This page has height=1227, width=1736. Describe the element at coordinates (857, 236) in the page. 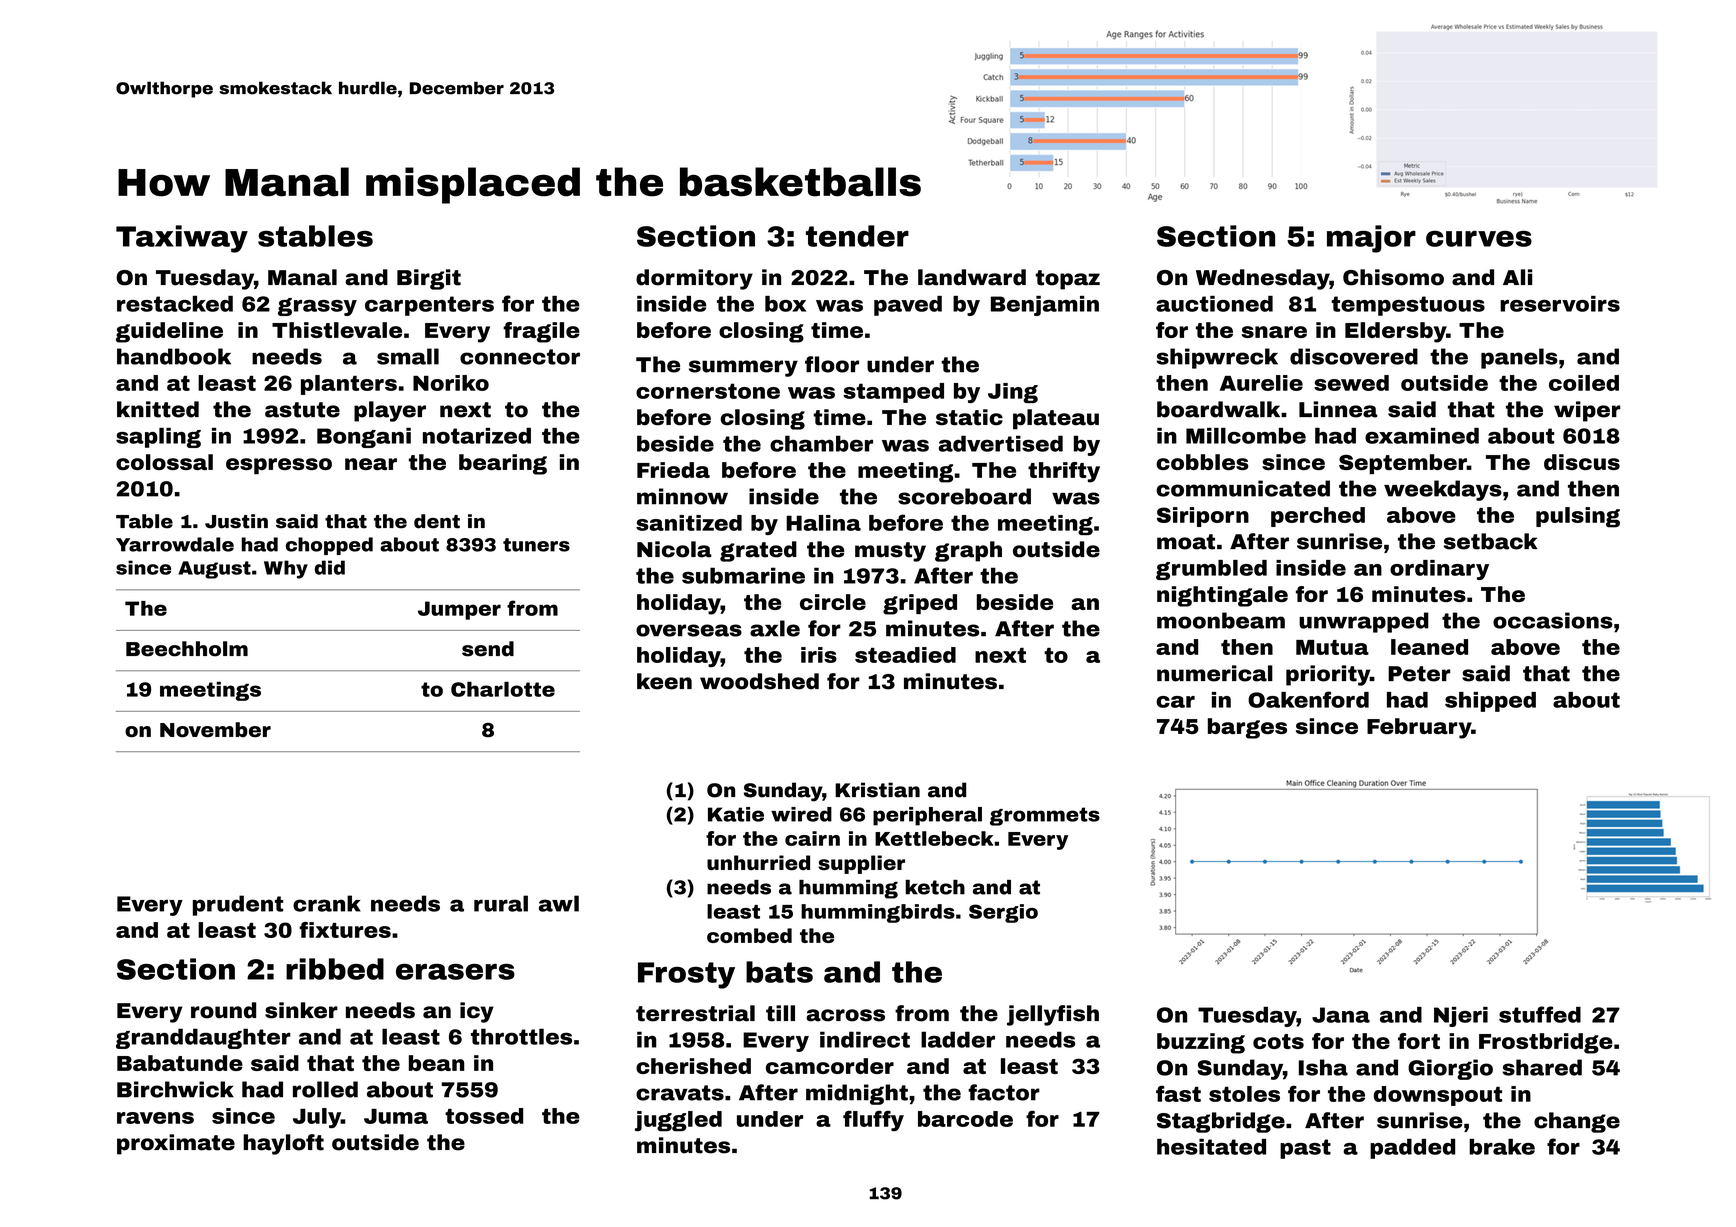

I see `tender` at that location.
